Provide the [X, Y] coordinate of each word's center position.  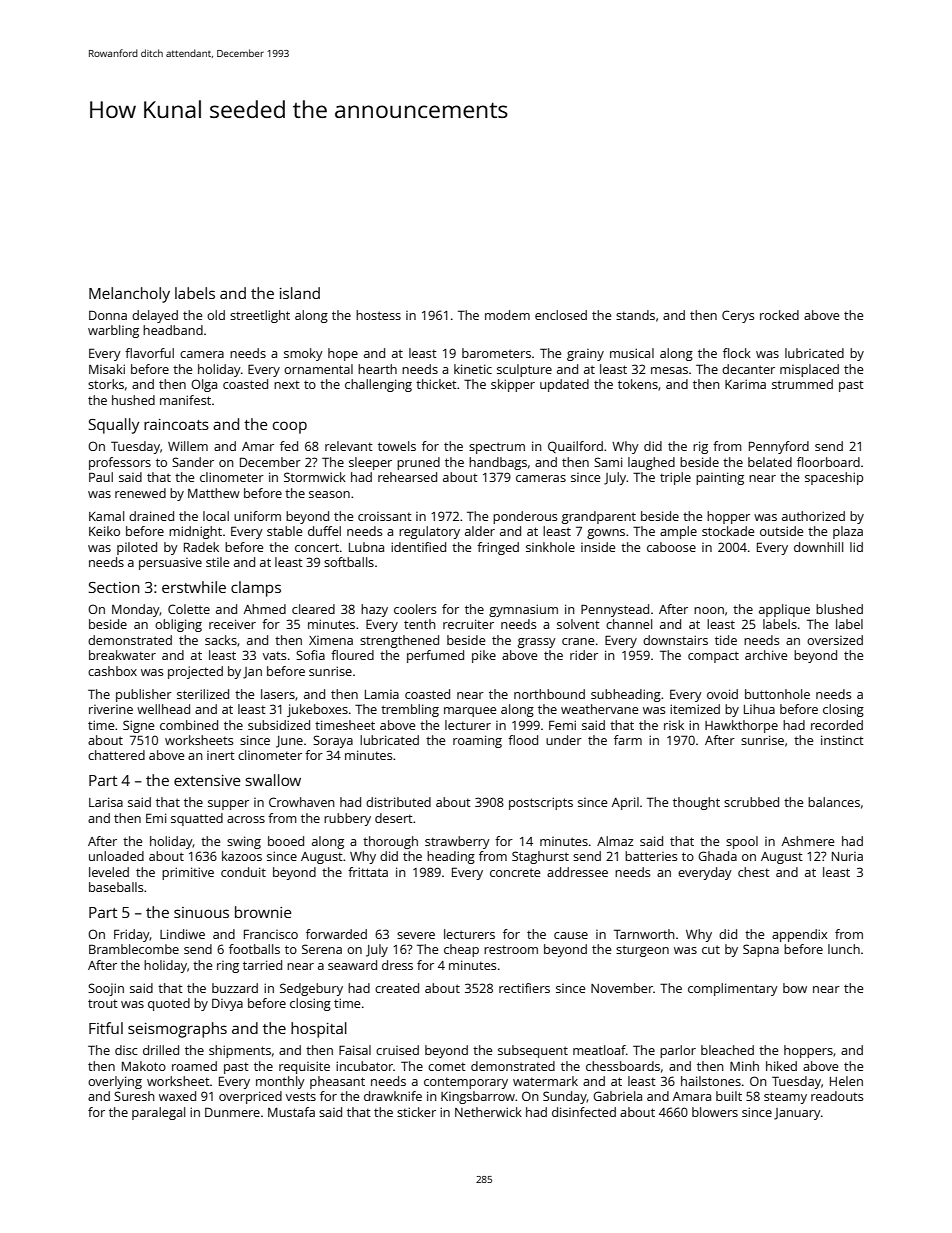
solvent [578, 624]
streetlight [260, 316]
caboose [671, 547]
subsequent [533, 1051]
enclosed [561, 315]
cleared [313, 609]
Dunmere [232, 1112]
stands [635, 315]
